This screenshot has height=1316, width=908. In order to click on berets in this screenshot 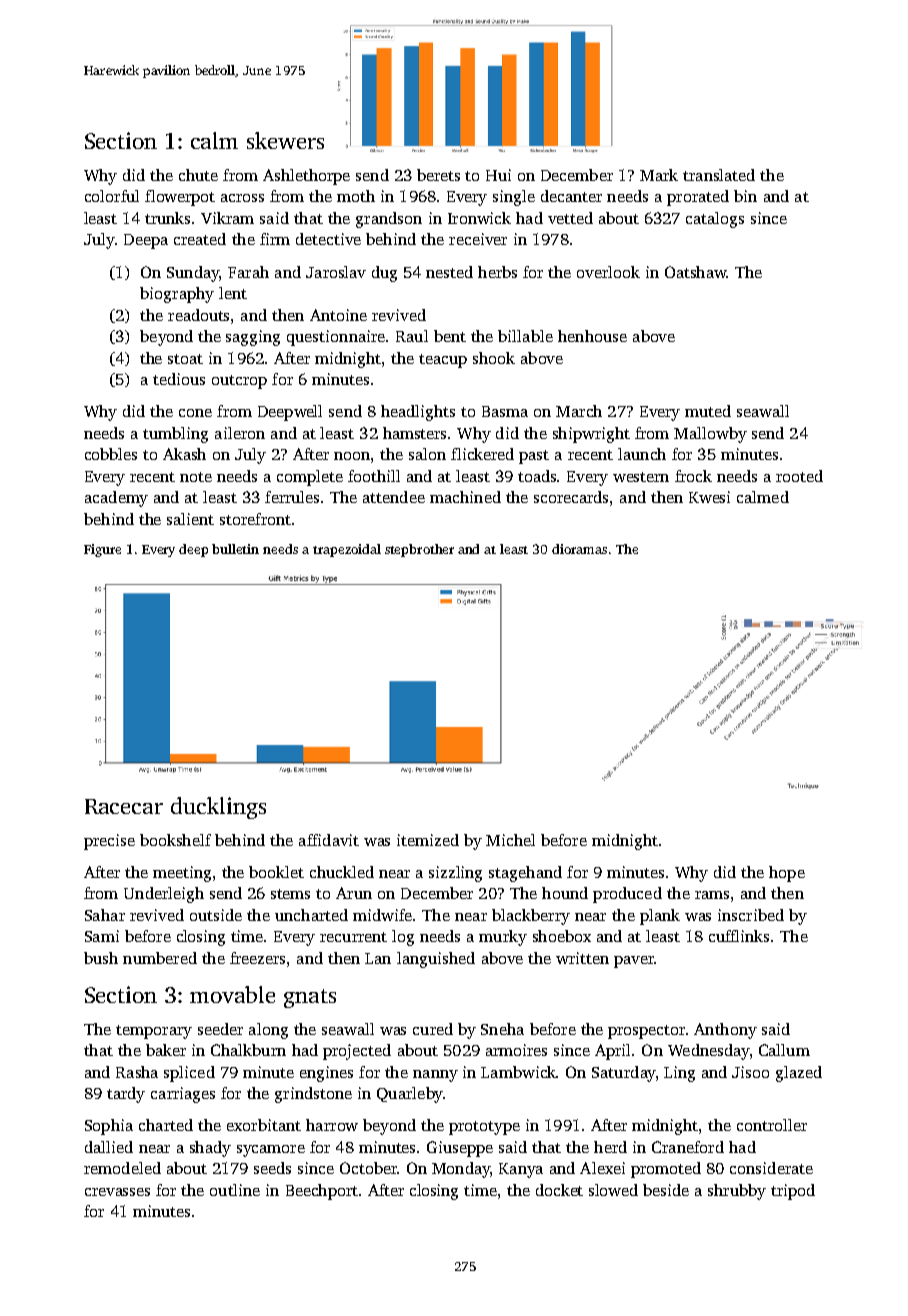, I will do `click(438, 175)`.
